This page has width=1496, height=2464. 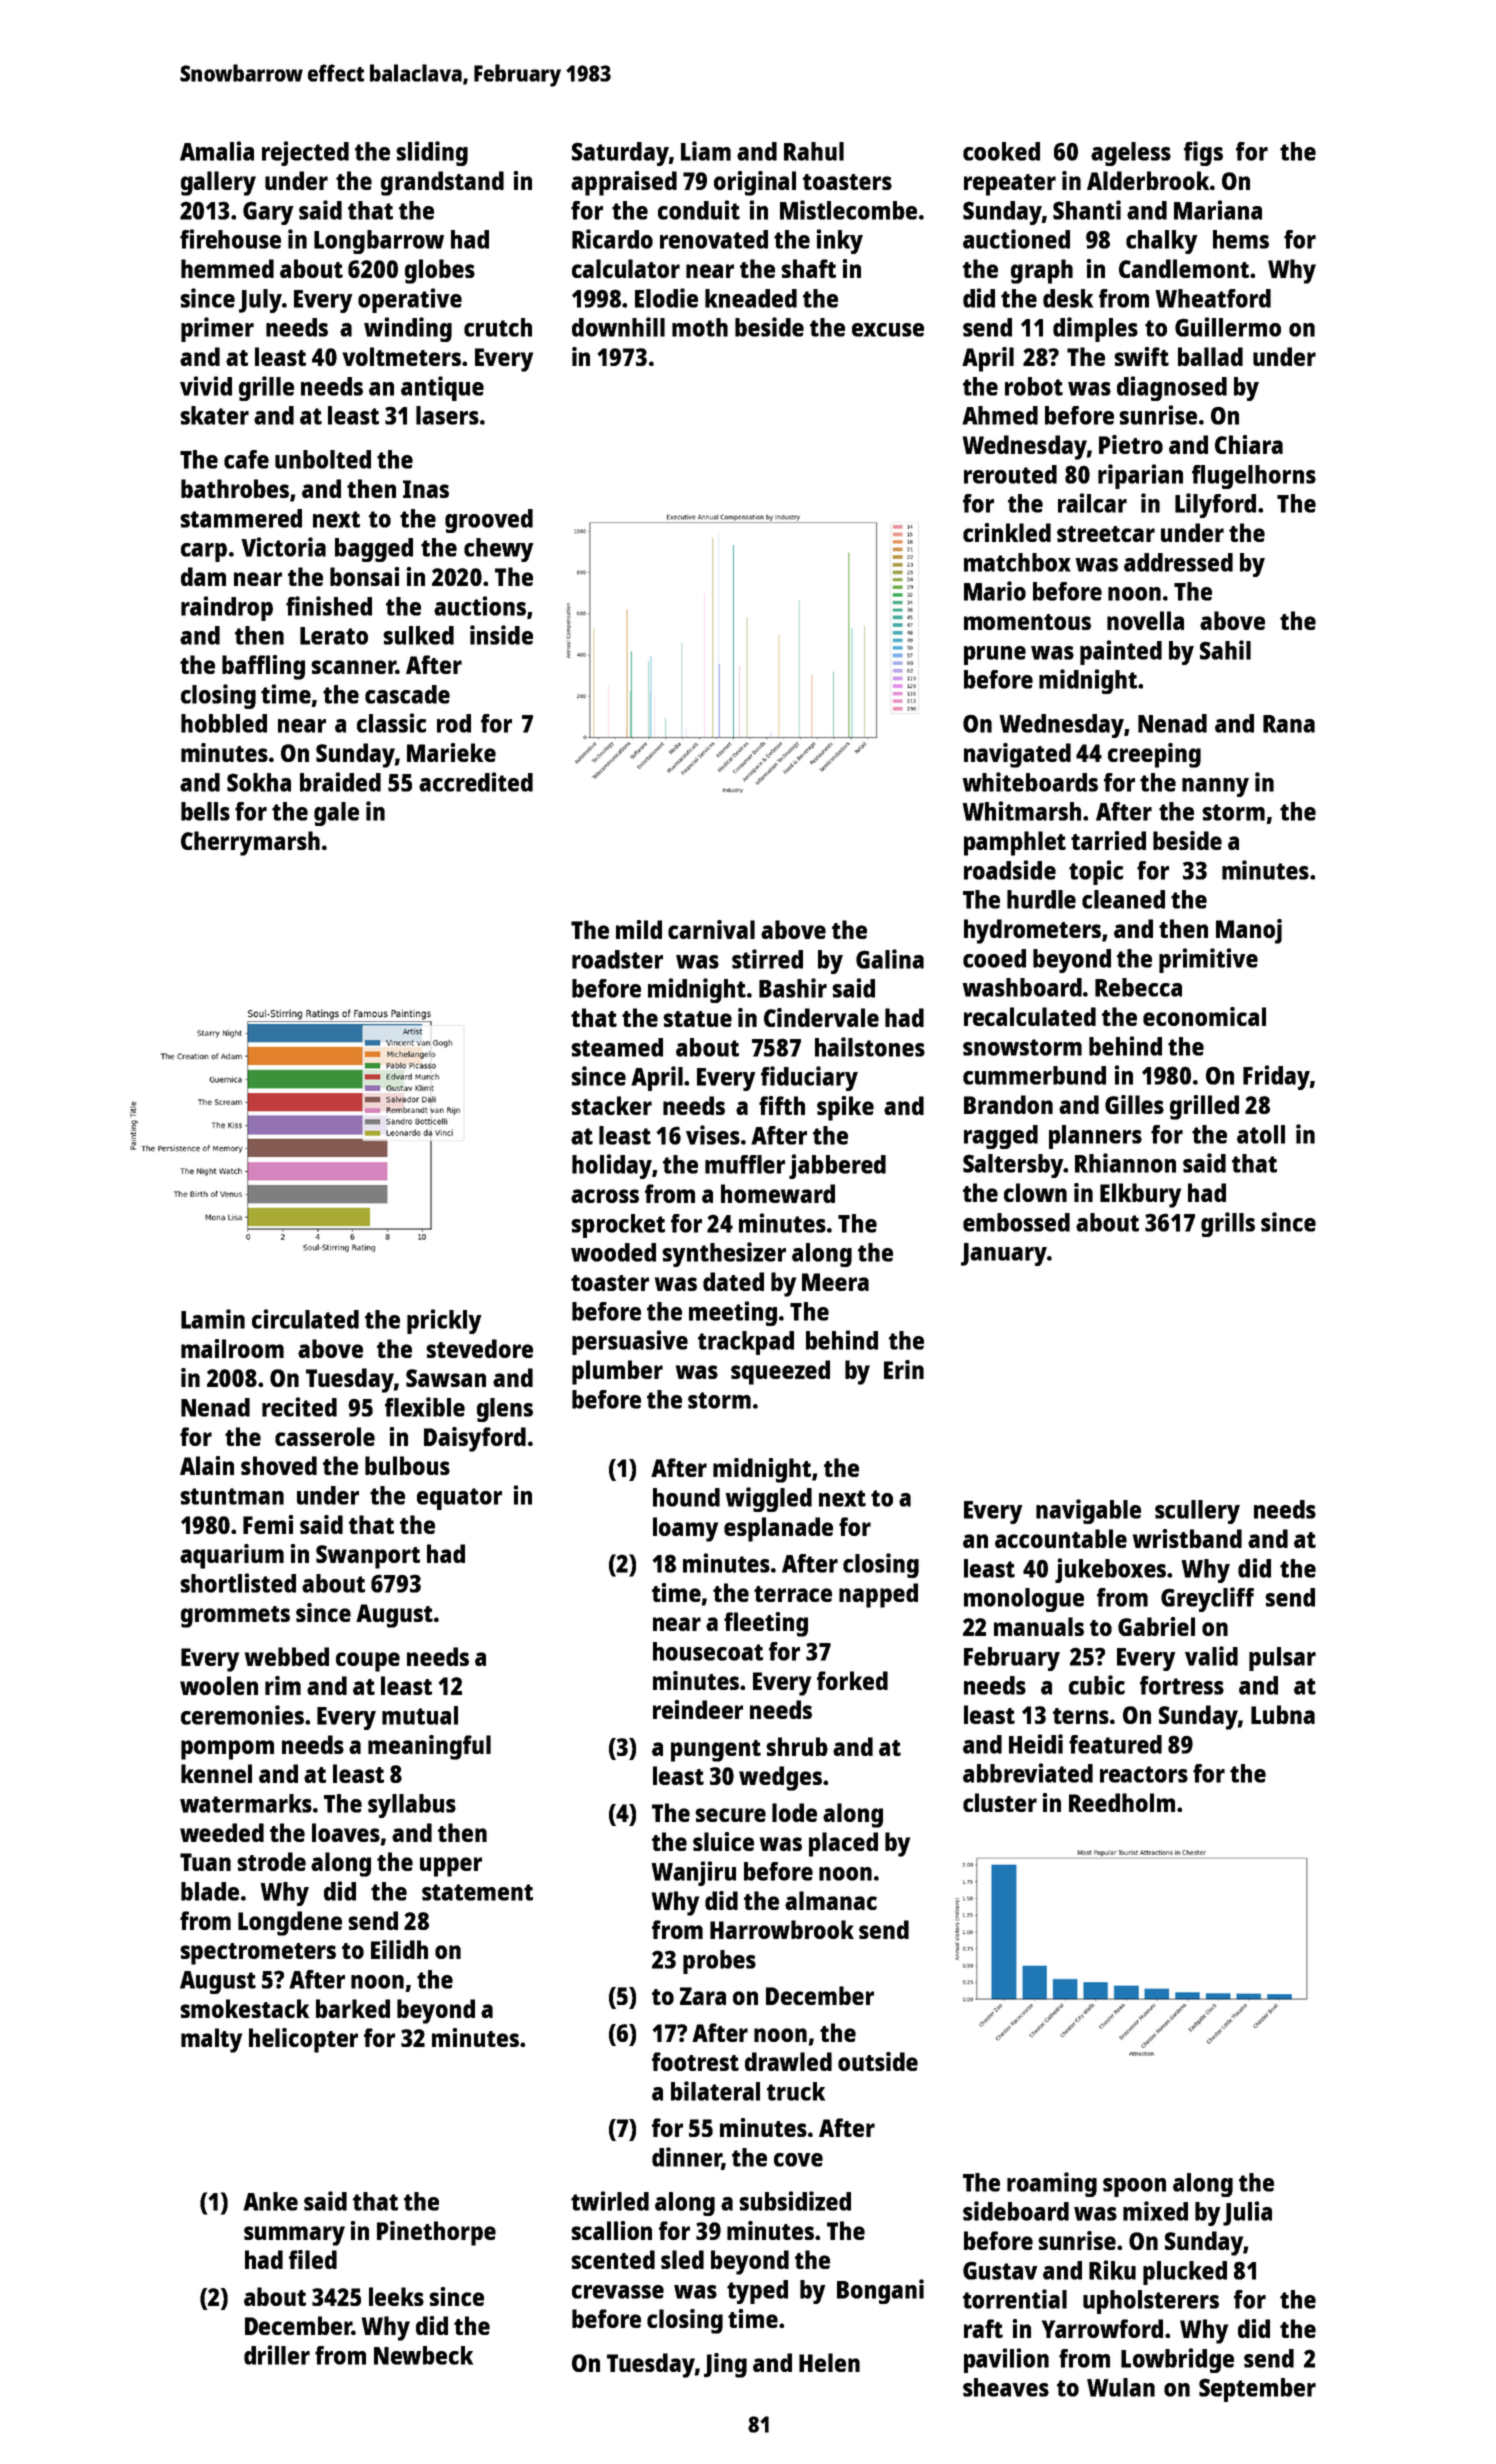 What do you see at coordinates (995, 655) in the page?
I see `prune` at bounding box center [995, 655].
